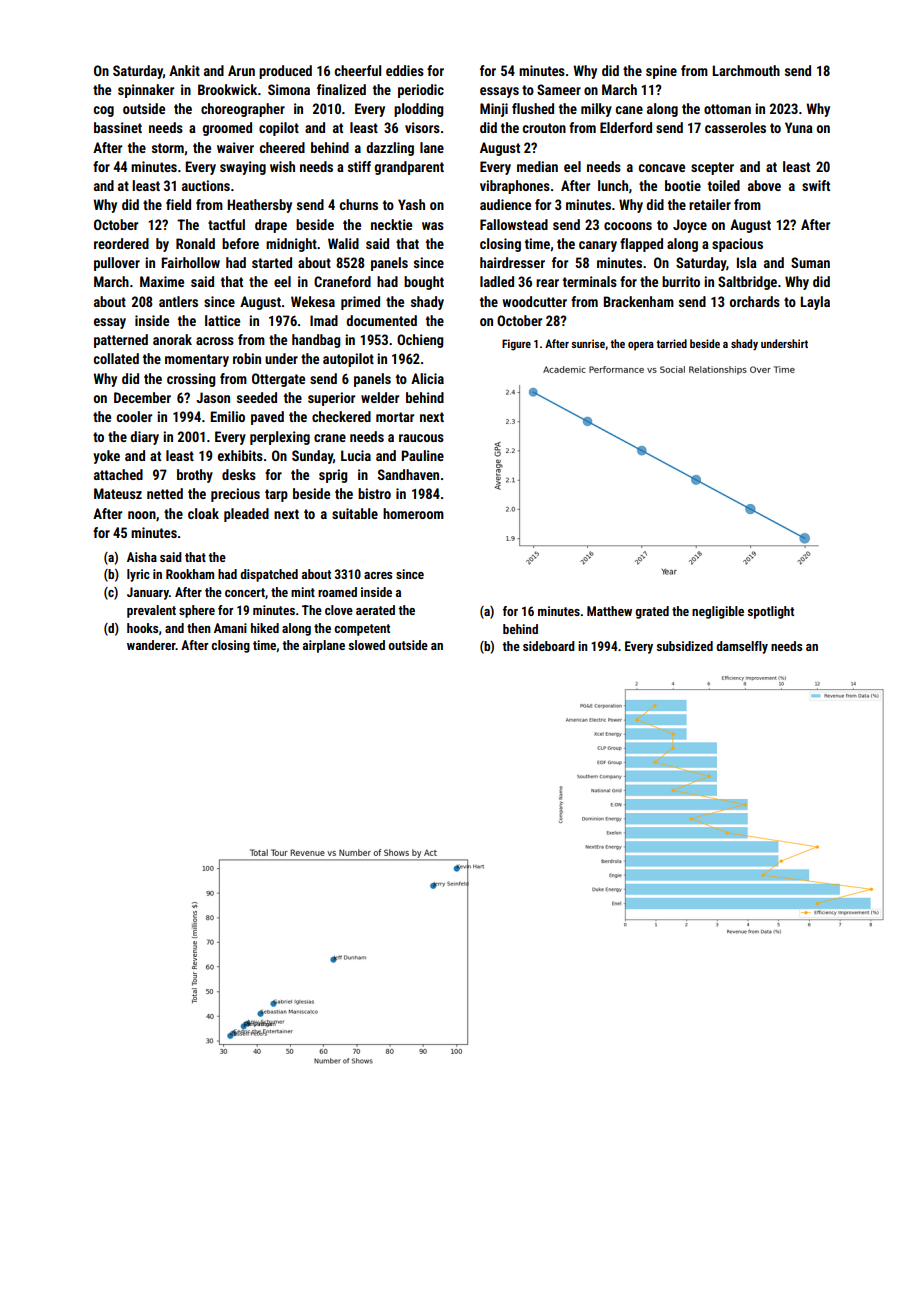  I want to click on tarried, so click(671, 343).
